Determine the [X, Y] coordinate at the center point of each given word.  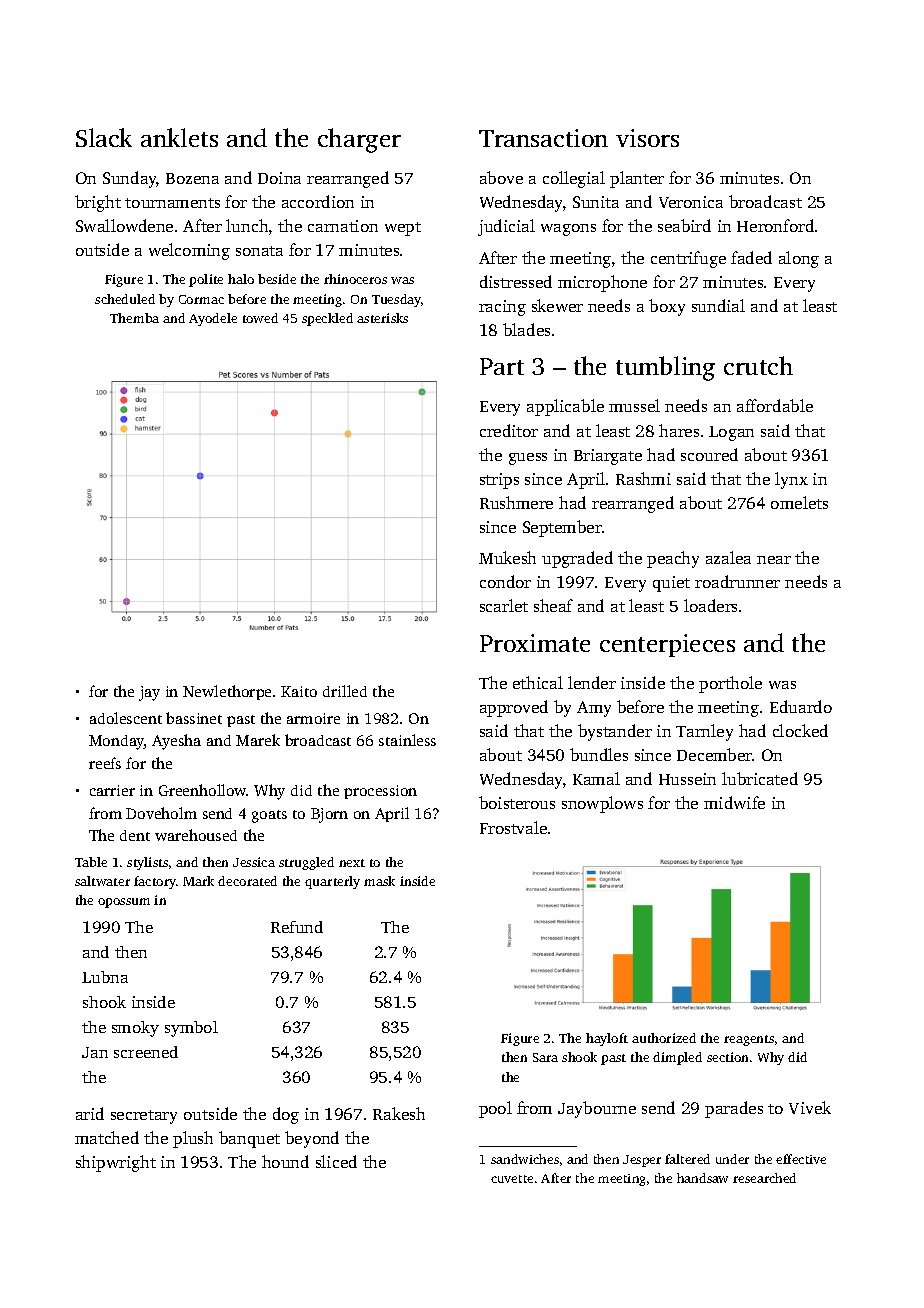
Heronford [775, 225]
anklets [179, 137]
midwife [734, 802]
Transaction [543, 138]
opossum [124, 903]
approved [514, 708]
